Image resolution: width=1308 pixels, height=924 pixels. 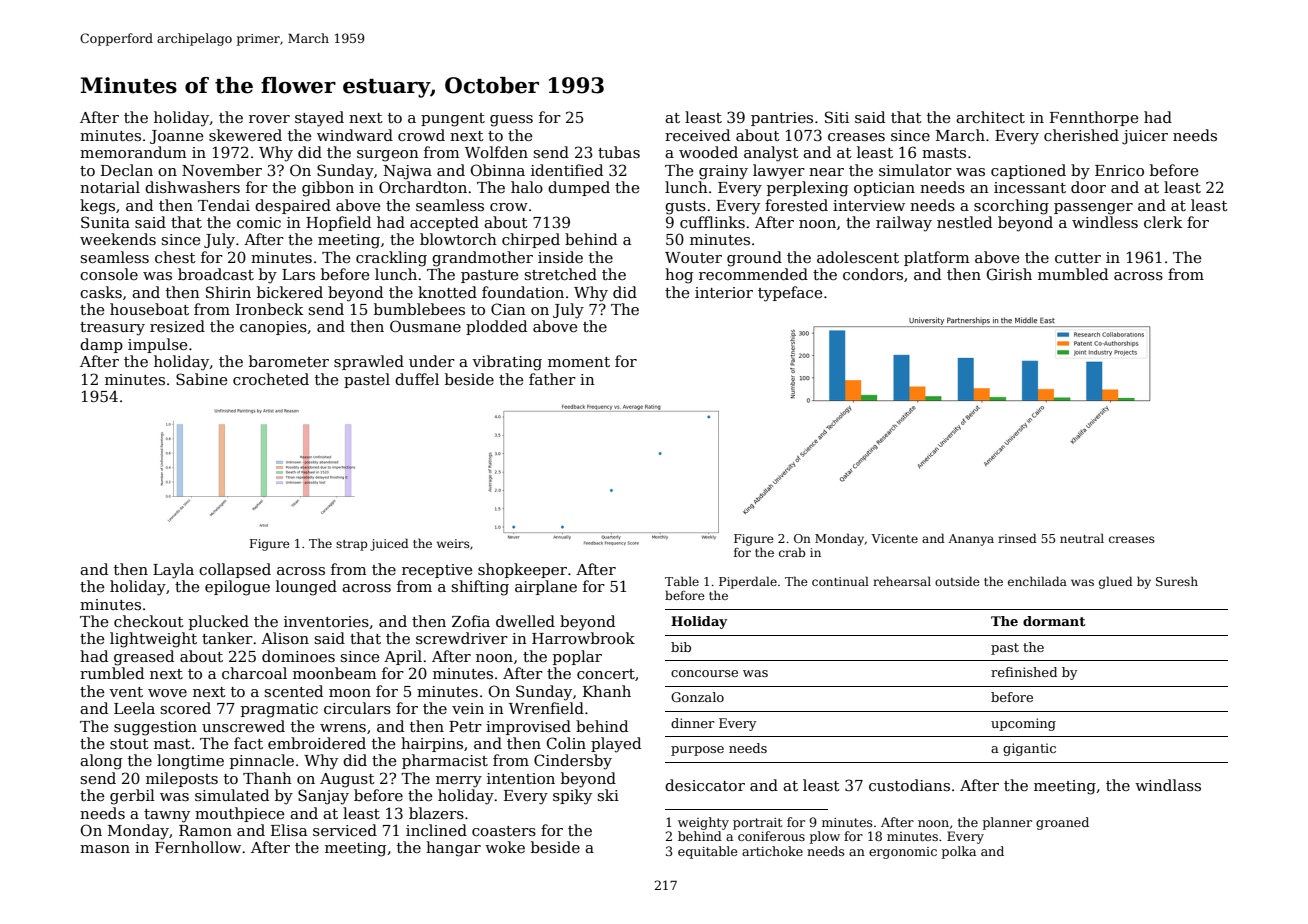 What do you see at coordinates (1177, 581) in the screenshot?
I see `Suresh` at bounding box center [1177, 581].
